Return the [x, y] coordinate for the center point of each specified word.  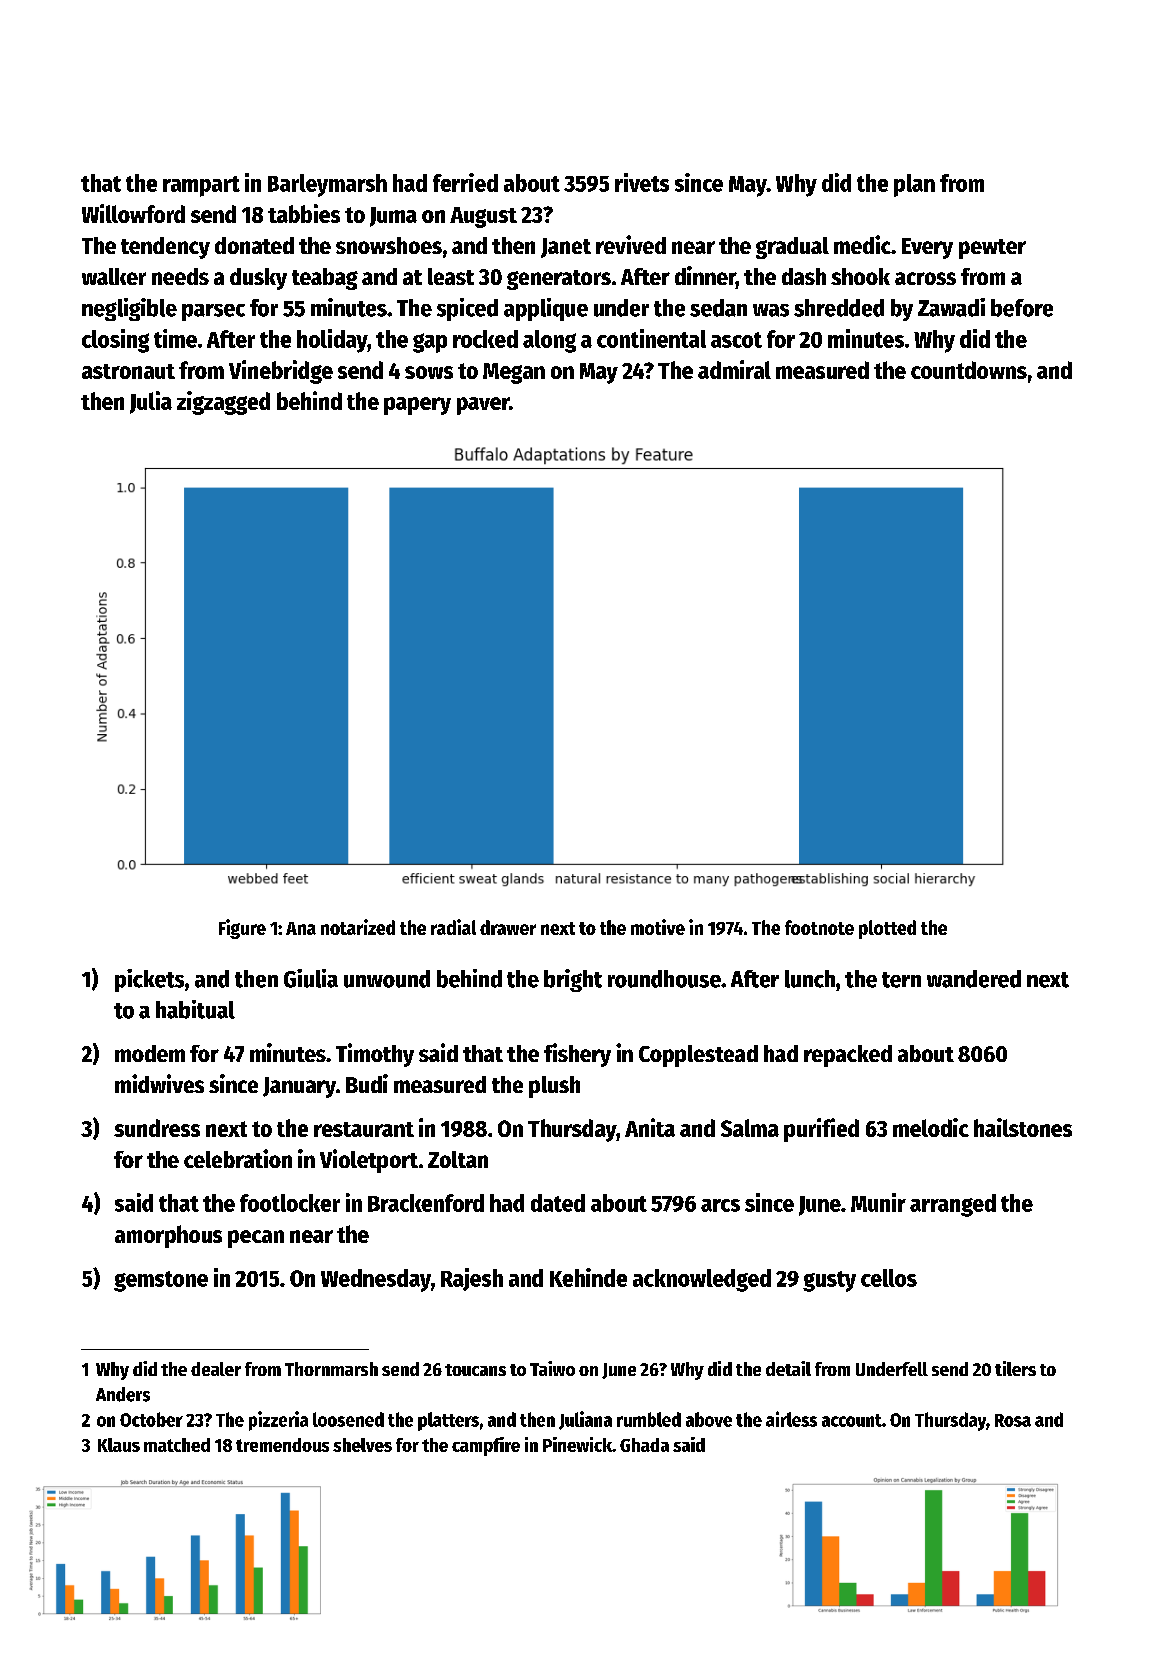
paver [483, 406]
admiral [734, 369]
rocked [485, 339]
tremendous [282, 1445]
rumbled [649, 1419]
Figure [242, 929]
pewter [992, 249]
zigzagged [223, 403]
